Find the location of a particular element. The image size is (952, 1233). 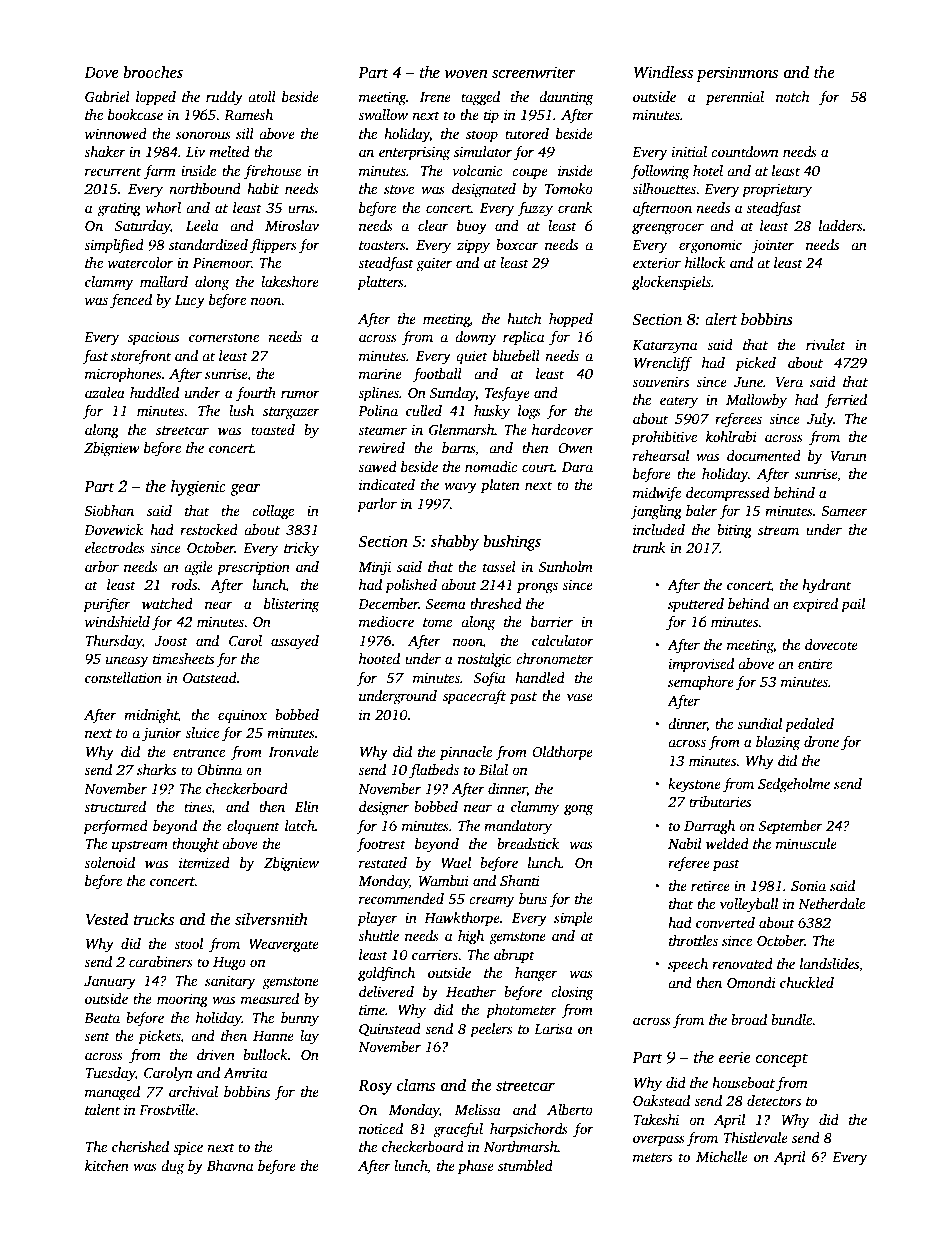

Tuesday is located at coordinates (110, 1074).
